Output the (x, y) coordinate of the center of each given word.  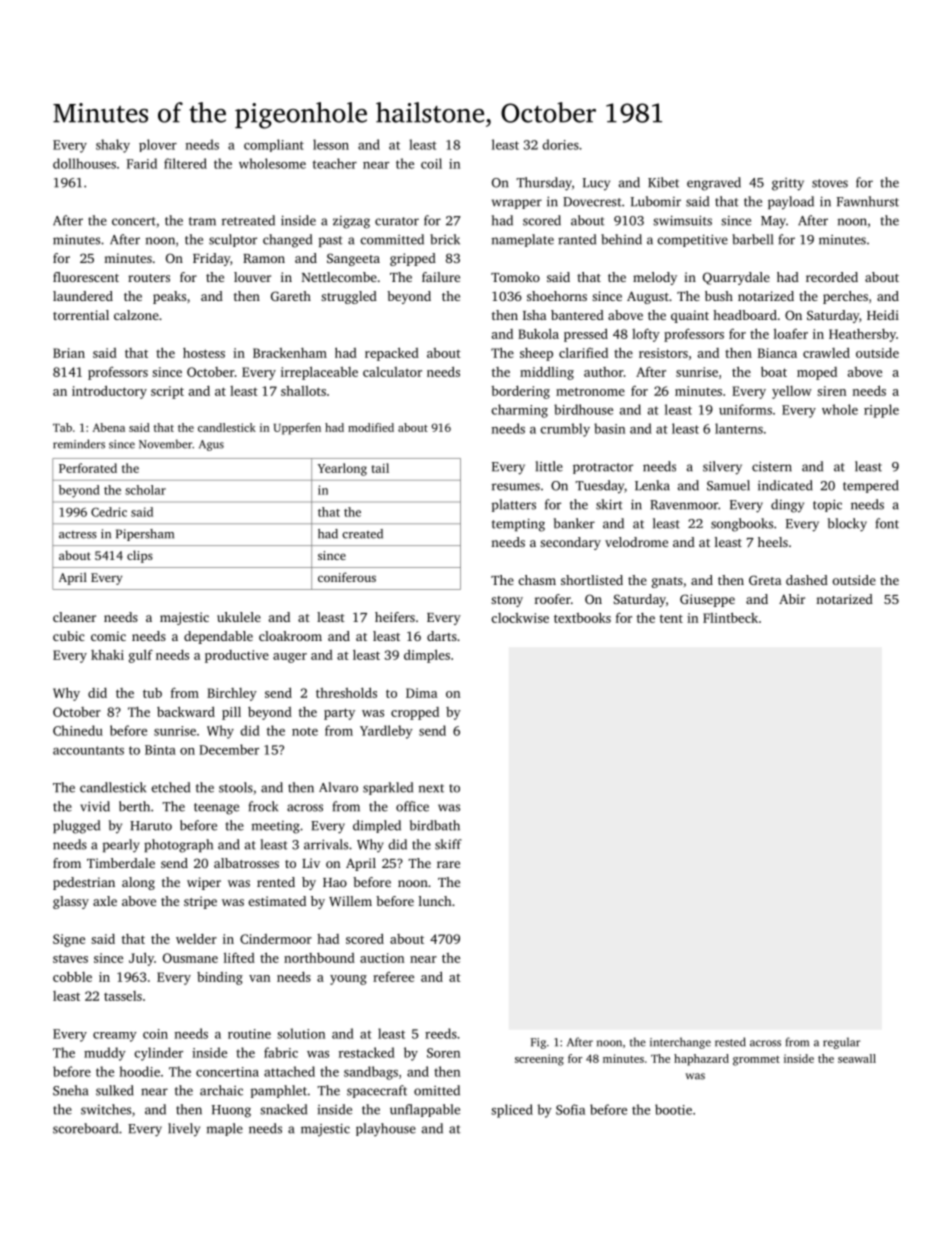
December (229, 749)
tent (671, 618)
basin (609, 428)
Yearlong (342, 469)
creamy (115, 1037)
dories (560, 144)
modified (371, 427)
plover (158, 145)
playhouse (386, 1130)
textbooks (582, 617)
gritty (788, 184)
